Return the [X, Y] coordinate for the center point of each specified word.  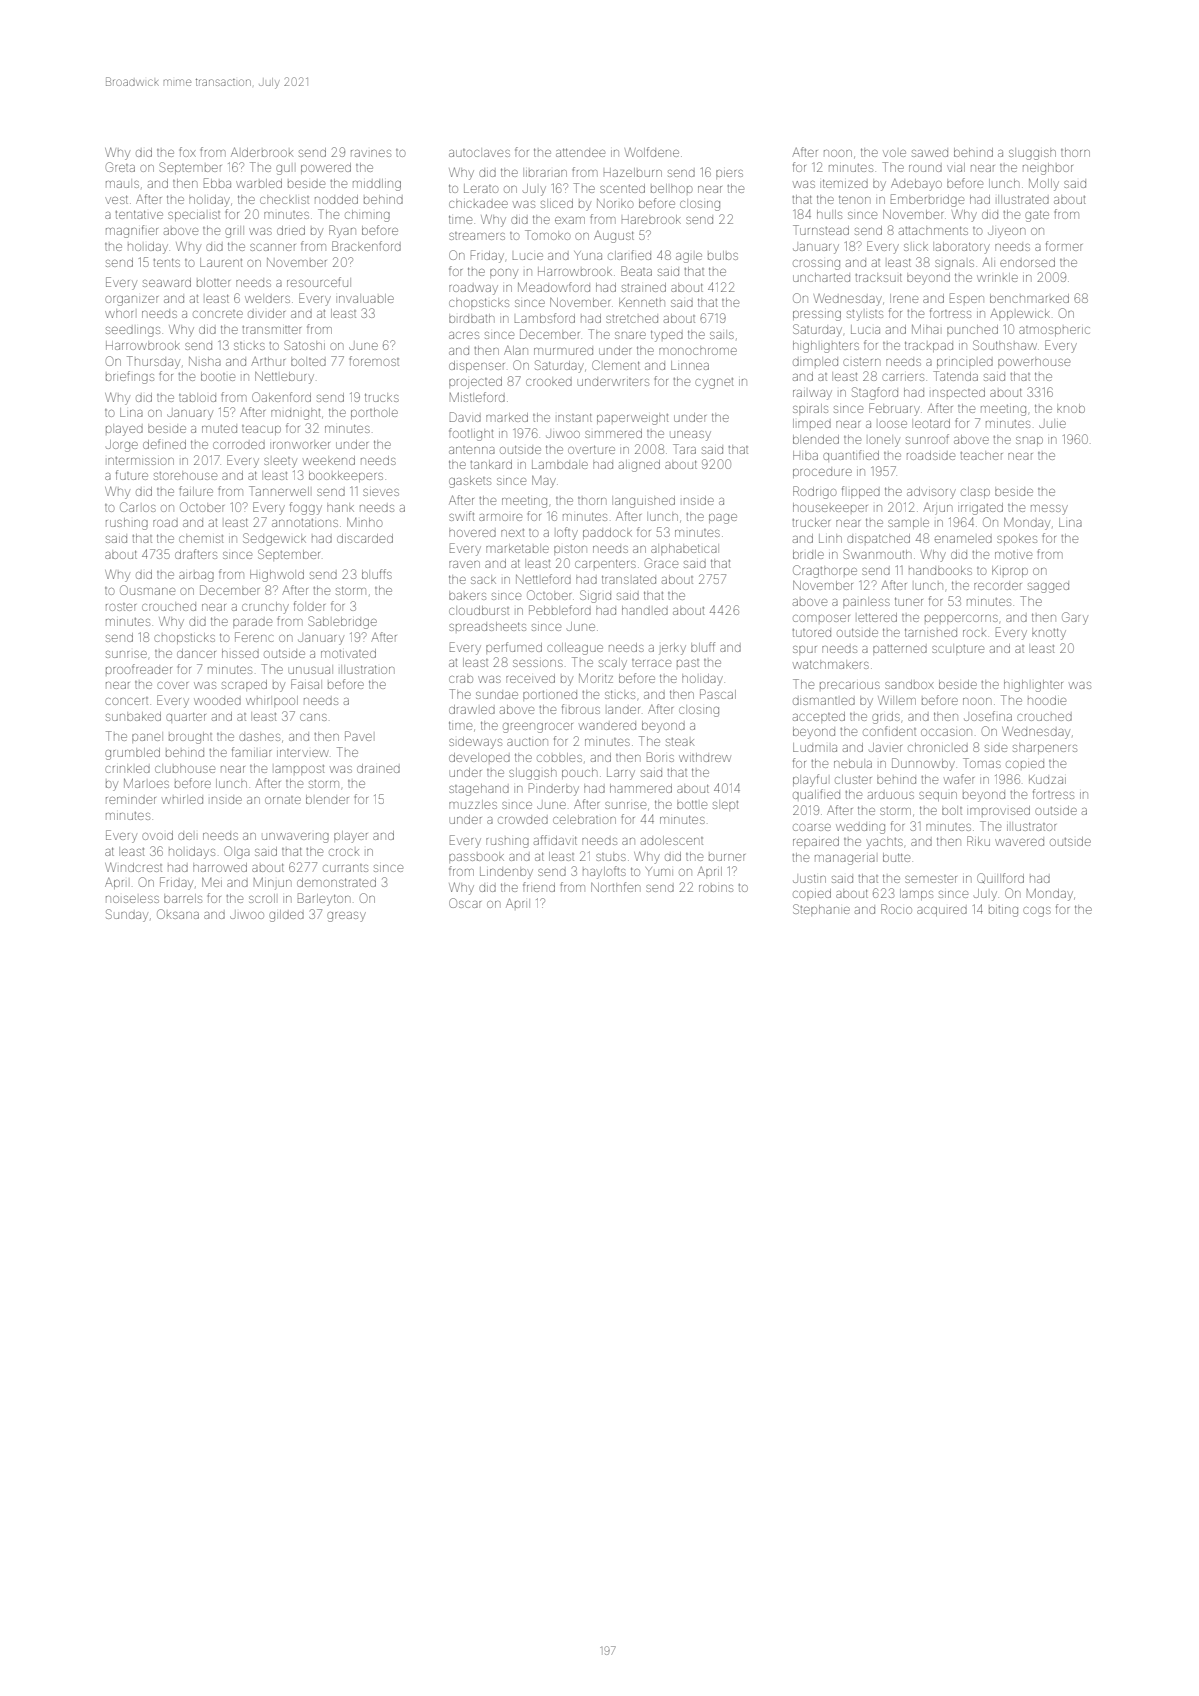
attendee [580, 153]
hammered [641, 788]
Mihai [925, 329]
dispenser [477, 366]
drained [378, 768]
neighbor [1048, 169]
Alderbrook [262, 152]
